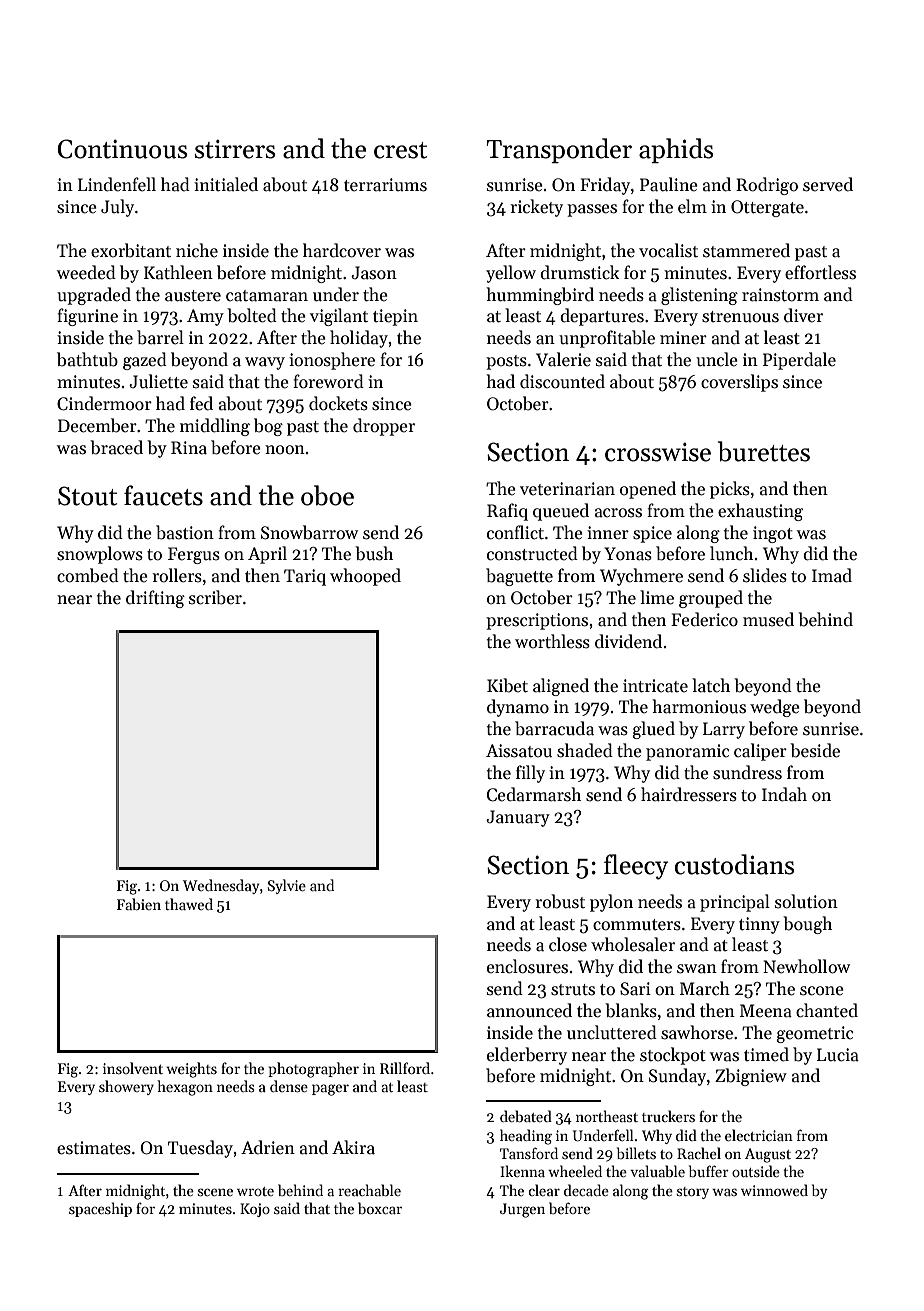 This page has width=924, height=1311. Describe the element at coordinates (255, 1191) in the page. I see `wrote` at that location.
